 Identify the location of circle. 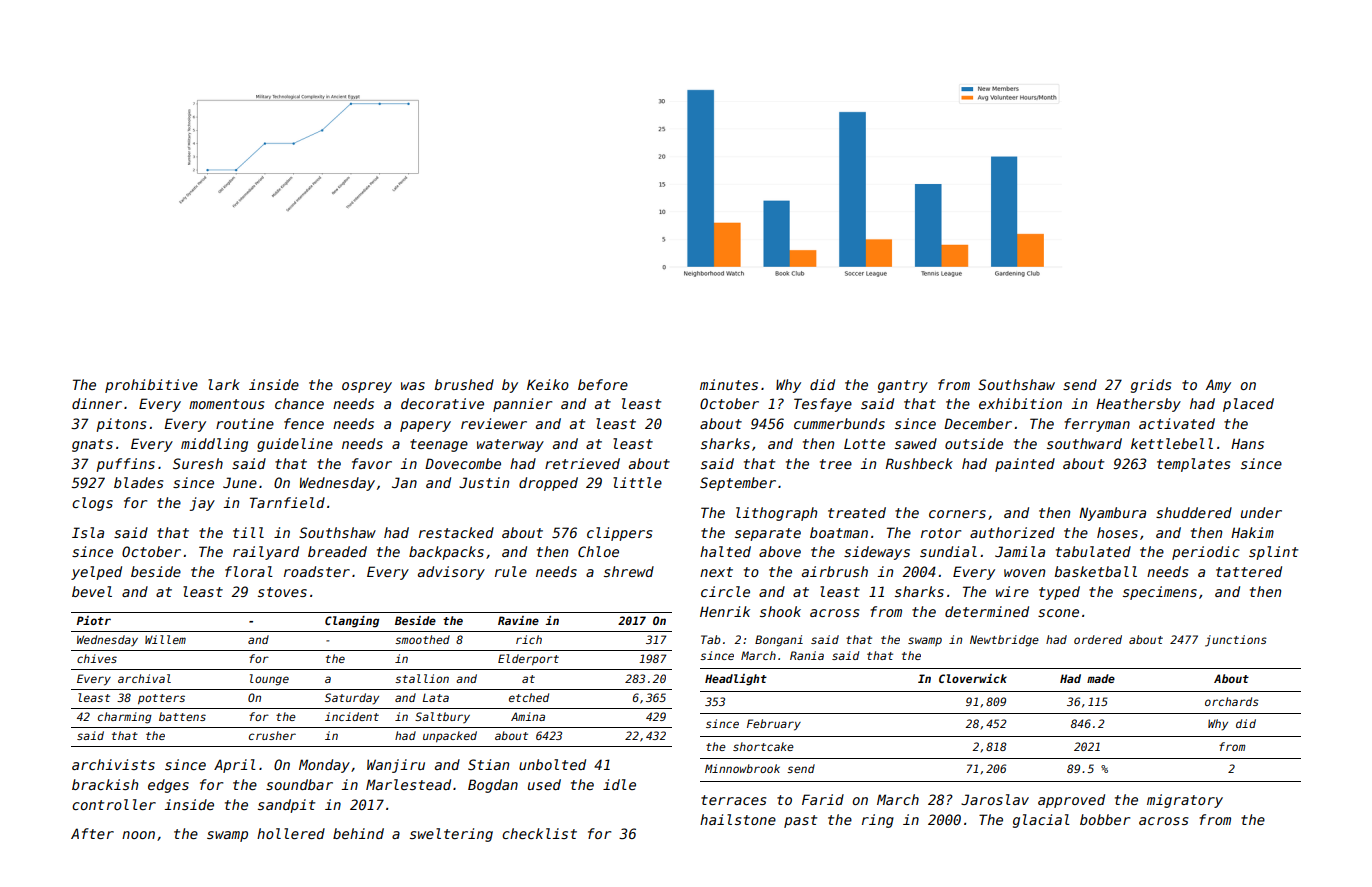
(725, 591).
